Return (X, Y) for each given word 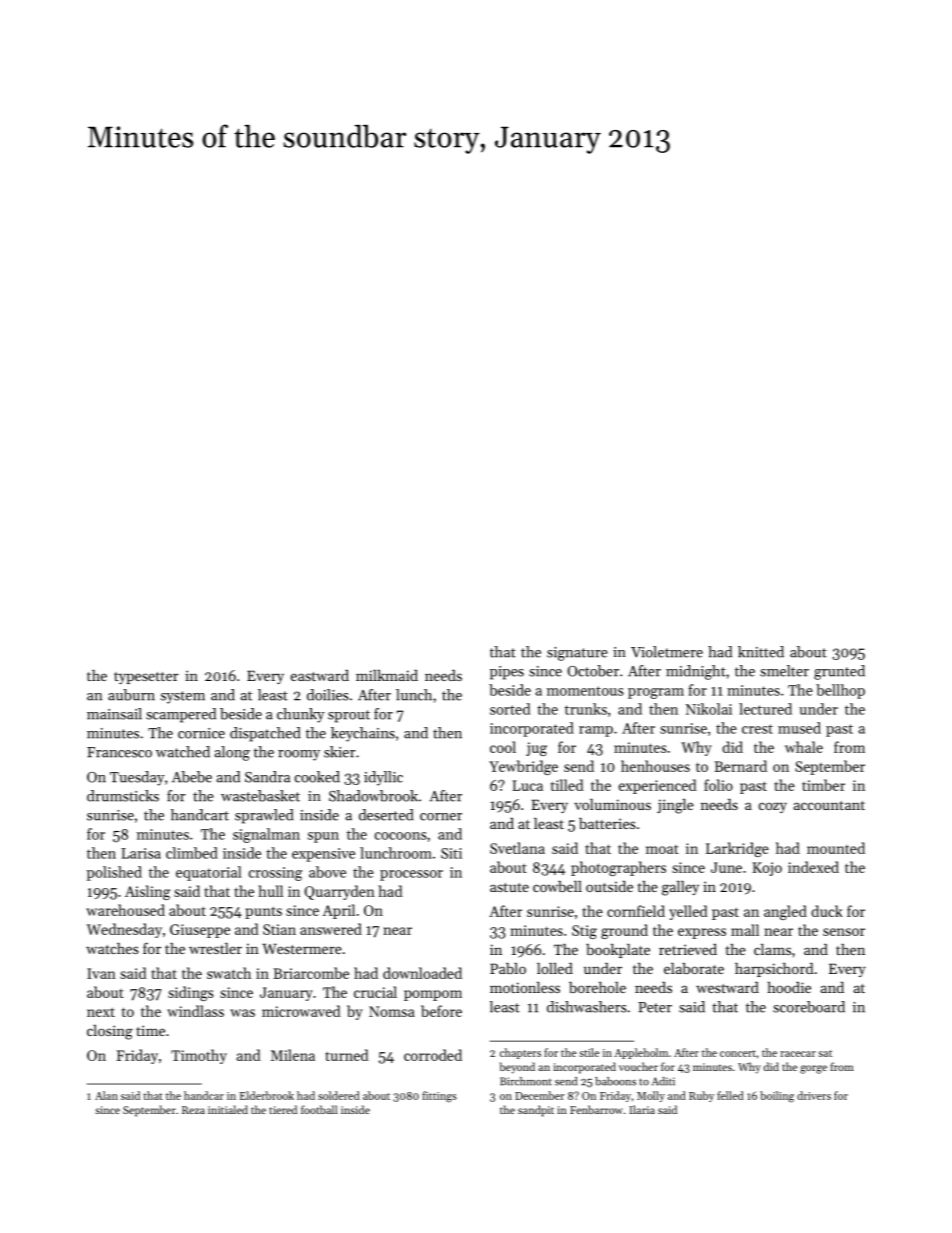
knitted (761, 652)
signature (577, 654)
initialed (228, 1109)
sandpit (536, 1111)
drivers (814, 1095)
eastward (320, 675)
